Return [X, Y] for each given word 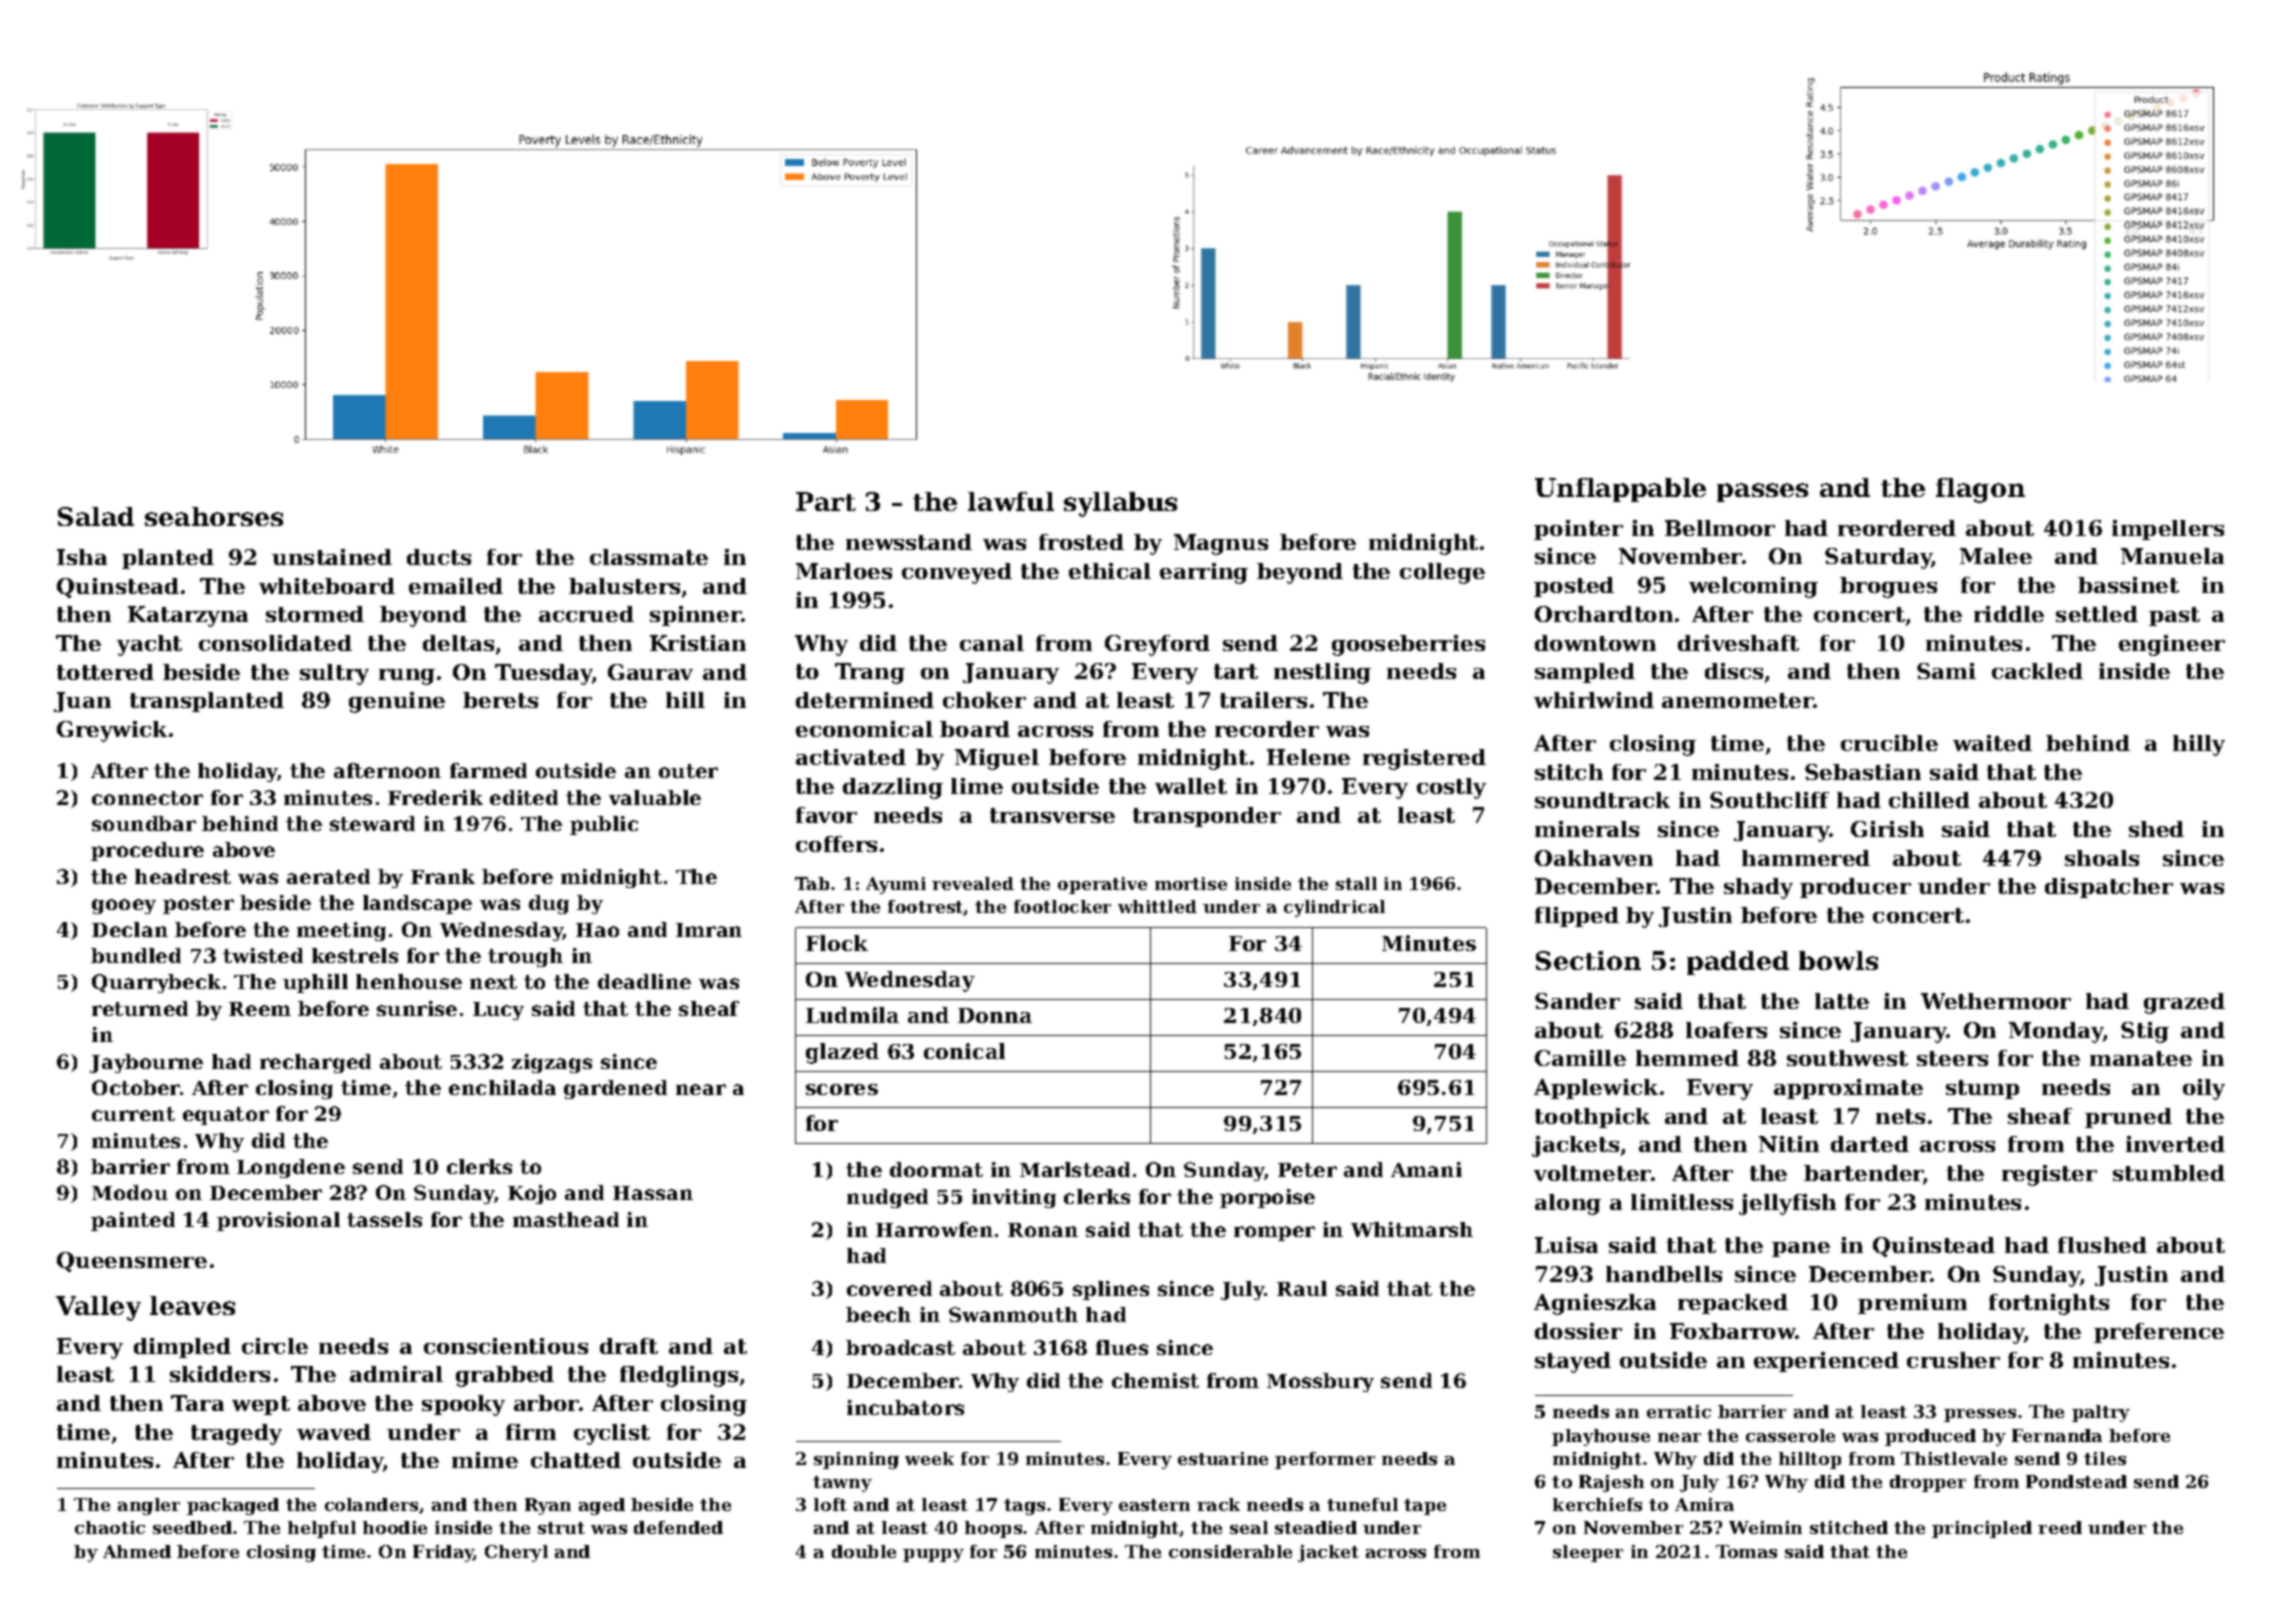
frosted [1081, 542]
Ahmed [137, 1551]
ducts [439, 557]
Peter [1307, 1170]
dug [549, 904]
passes [1762, 492]
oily [2204, 1089]
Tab [812, 883]
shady [1758, 888]
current [133, 1114]
